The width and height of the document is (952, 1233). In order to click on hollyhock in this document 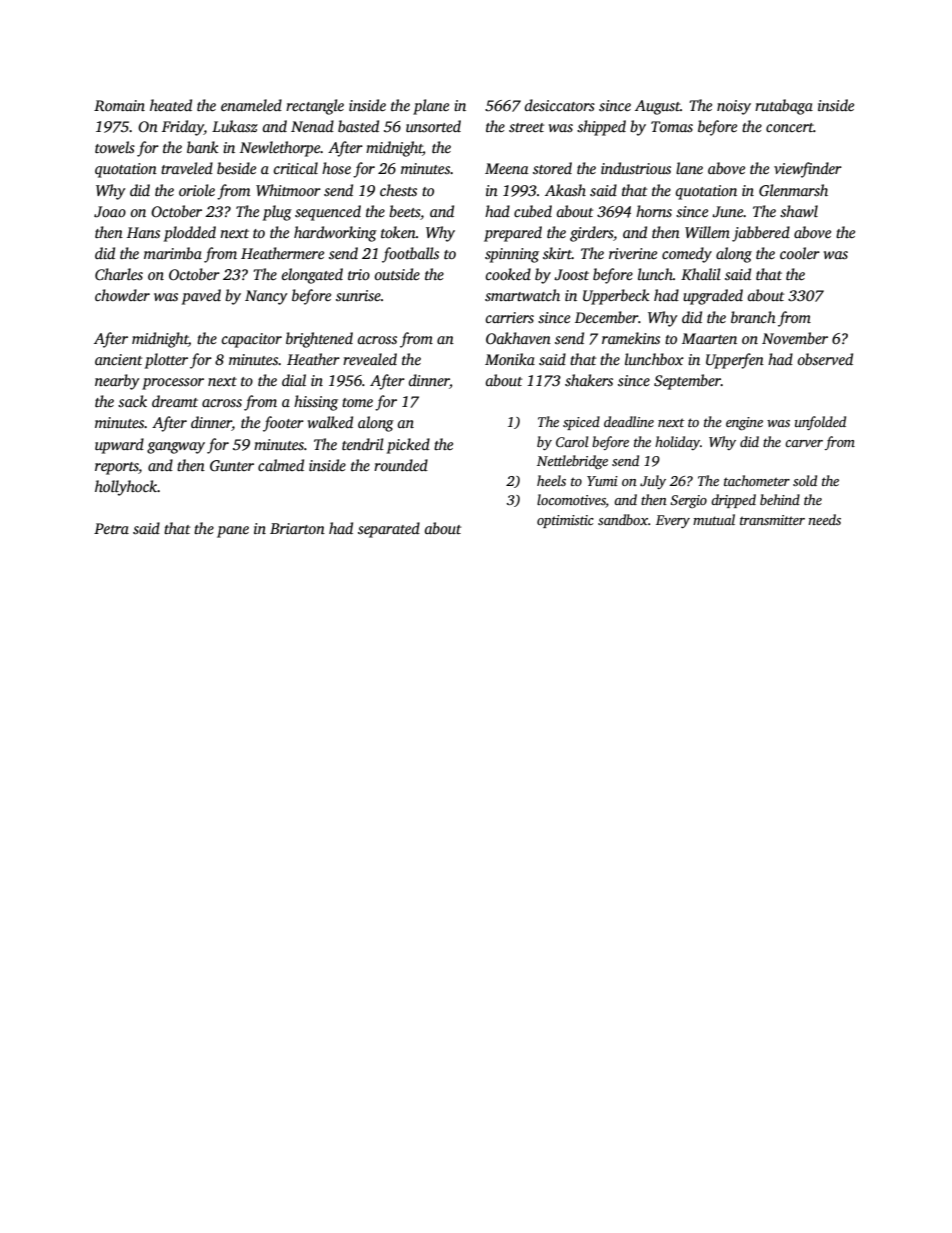, I will do `click(126, 488)`.
